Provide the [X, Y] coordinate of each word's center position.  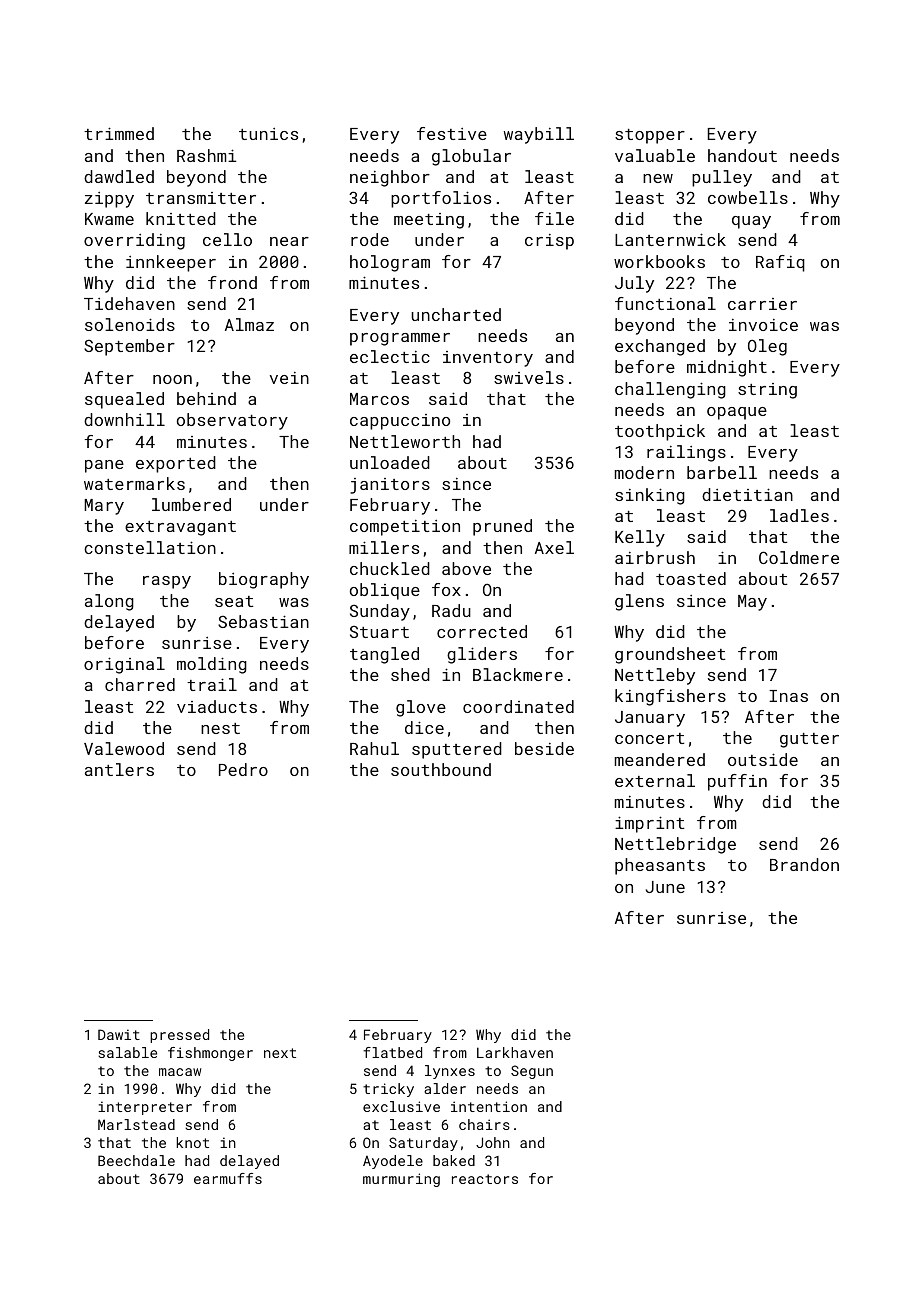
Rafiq [780, 263]
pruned [502, 527]
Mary [104, 507]
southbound [441, 769]
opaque [737, 413]
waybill [539, 135]
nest [220, 728]
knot [193, 1142]
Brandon [804, 864]
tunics [268, 134]
